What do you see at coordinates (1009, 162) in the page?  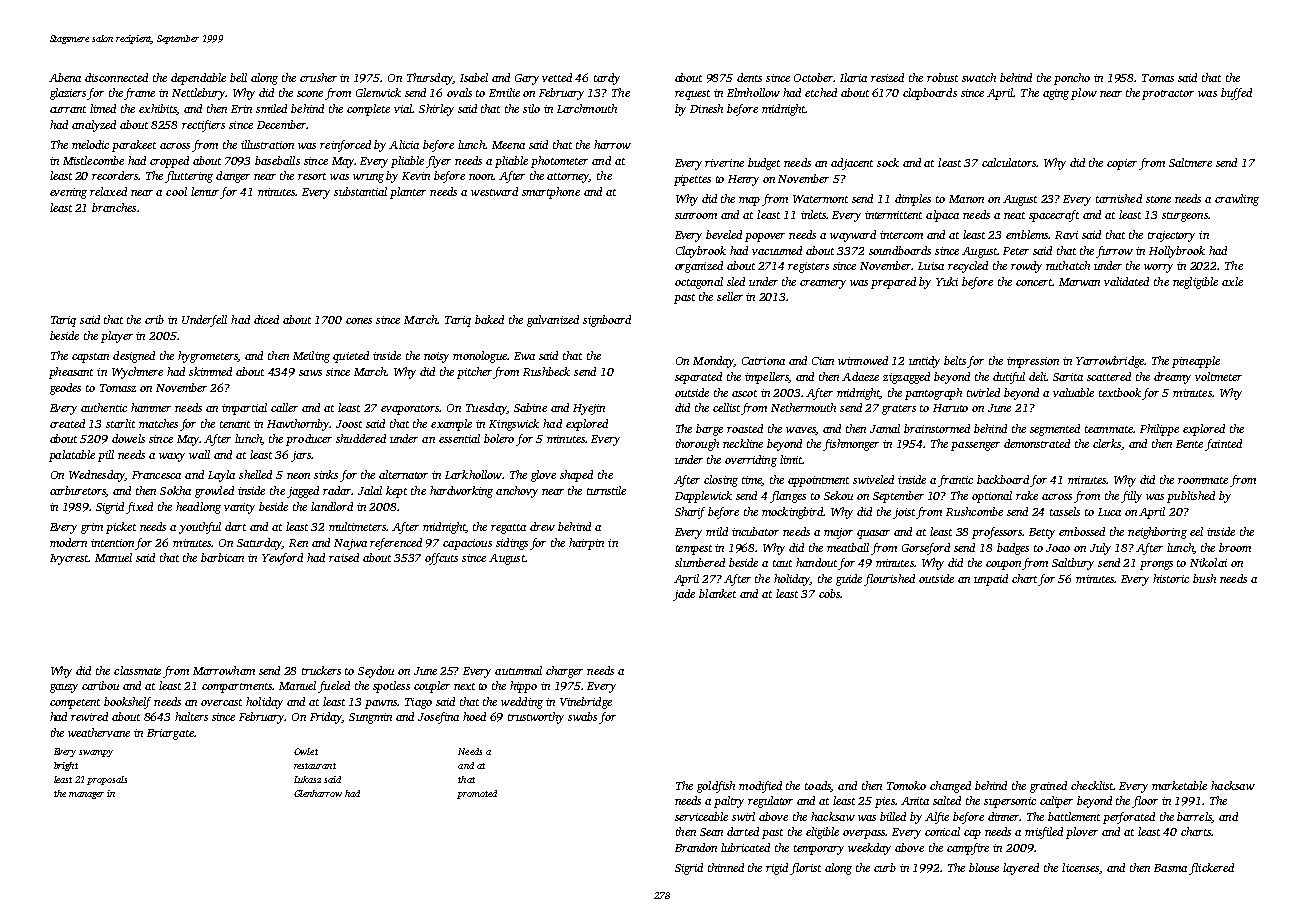 I see `calculators` at bounding box center [1009, 162].
